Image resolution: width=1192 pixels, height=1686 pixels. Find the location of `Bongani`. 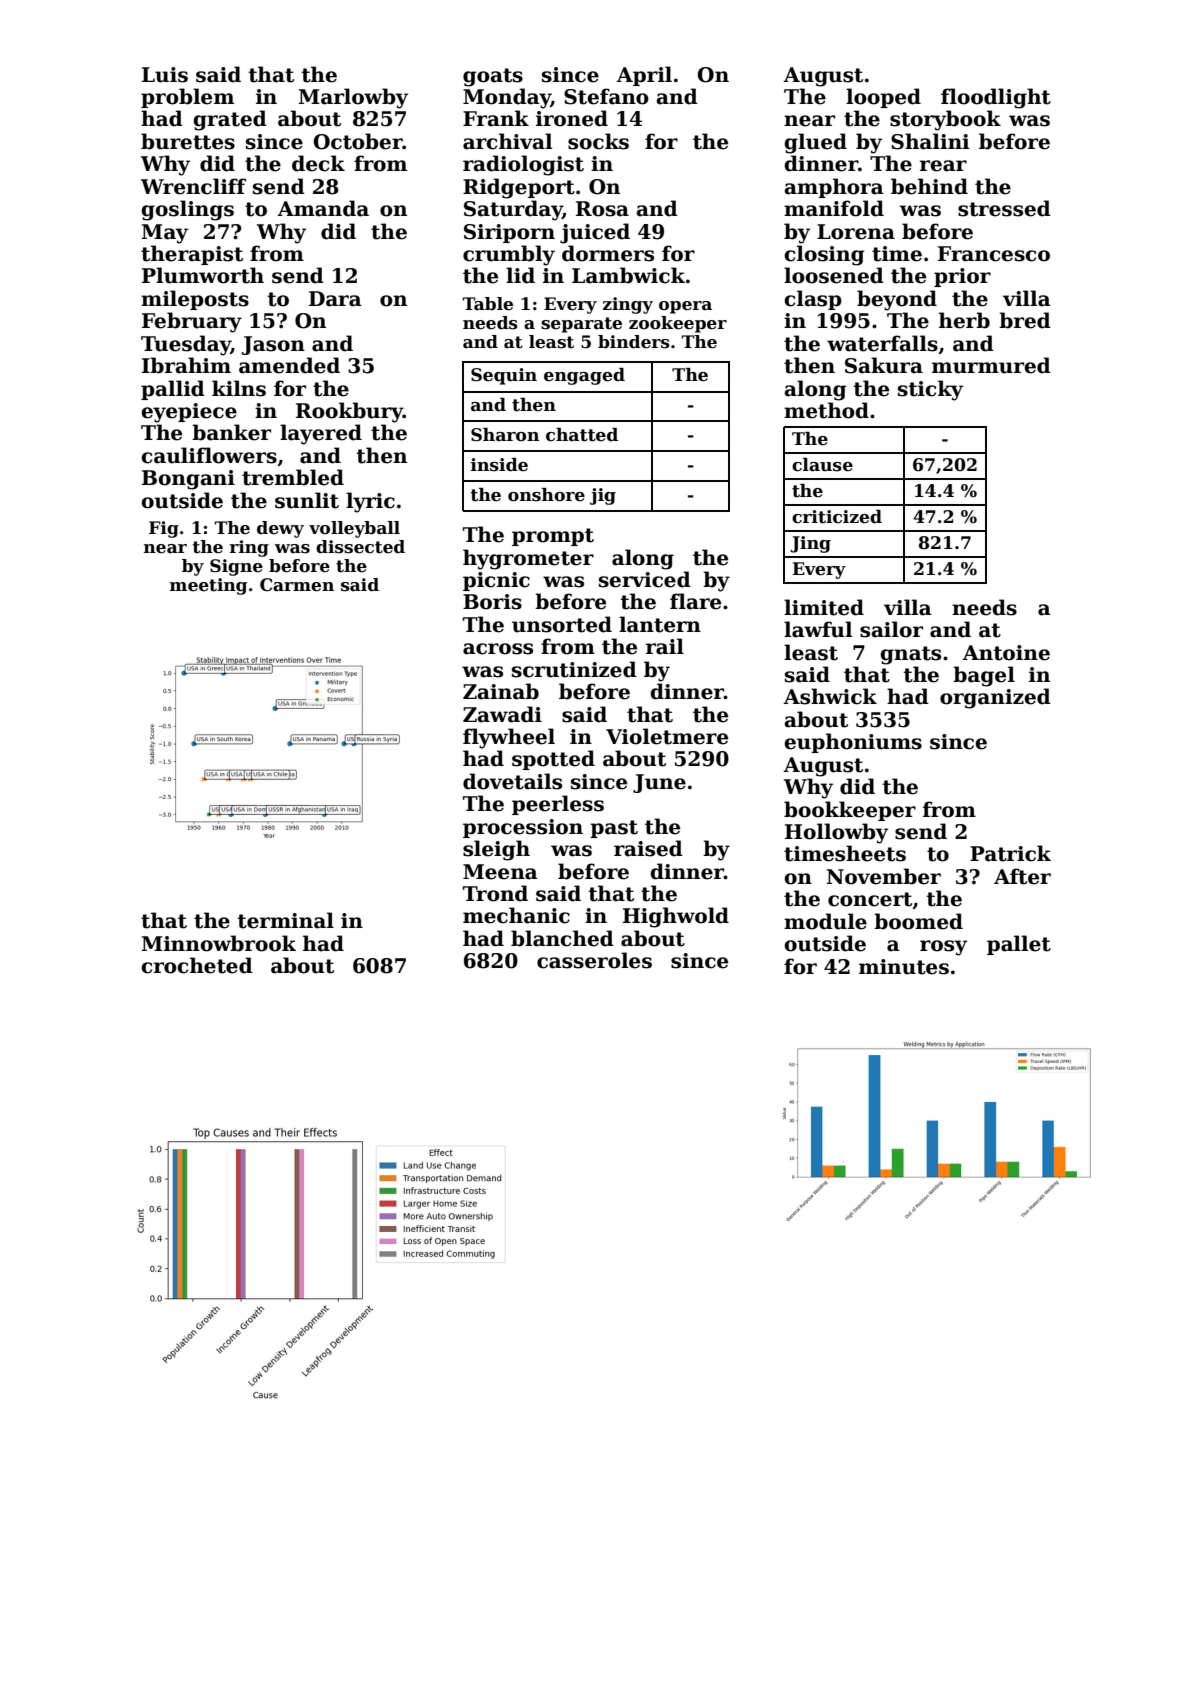

Bongani is located at coordinates (188, 480).
